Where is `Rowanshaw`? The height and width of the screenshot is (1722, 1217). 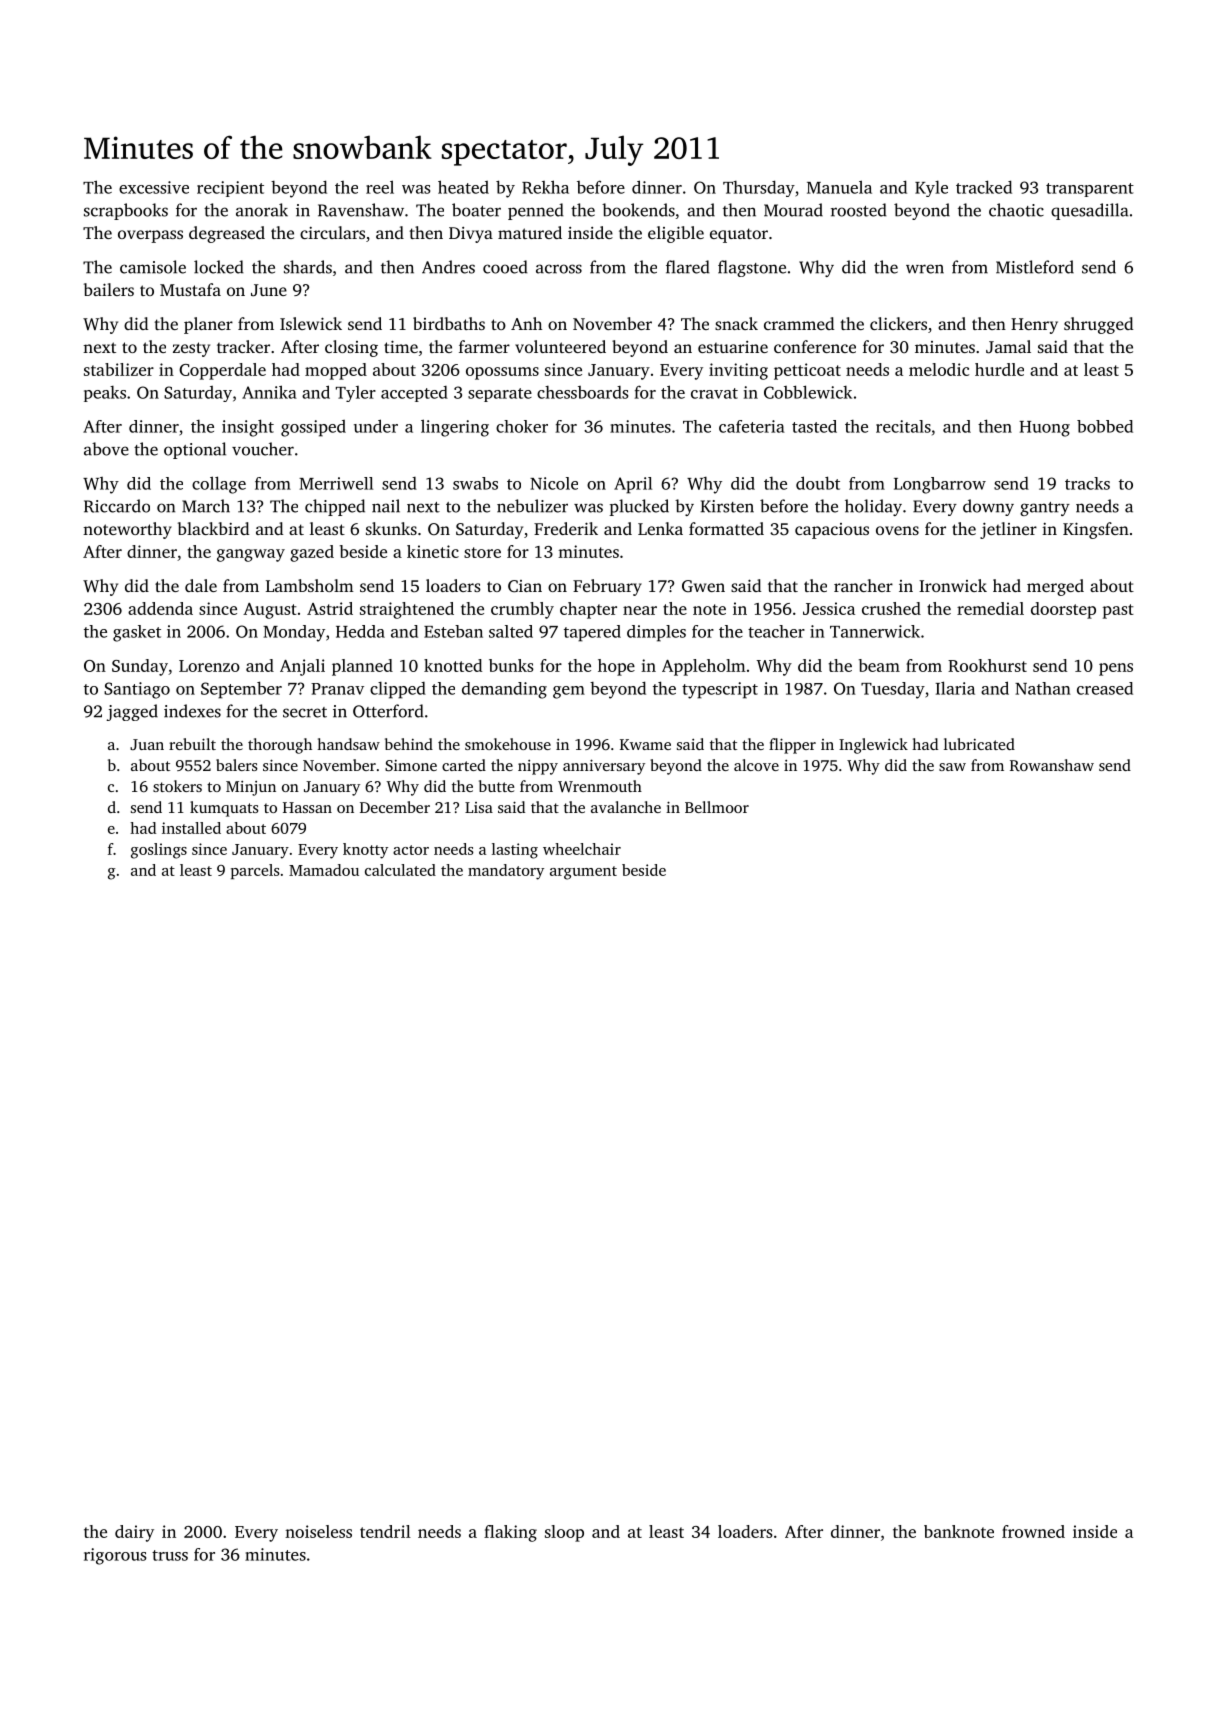 Rowanshaw is located at coordinates (1052, 765).
